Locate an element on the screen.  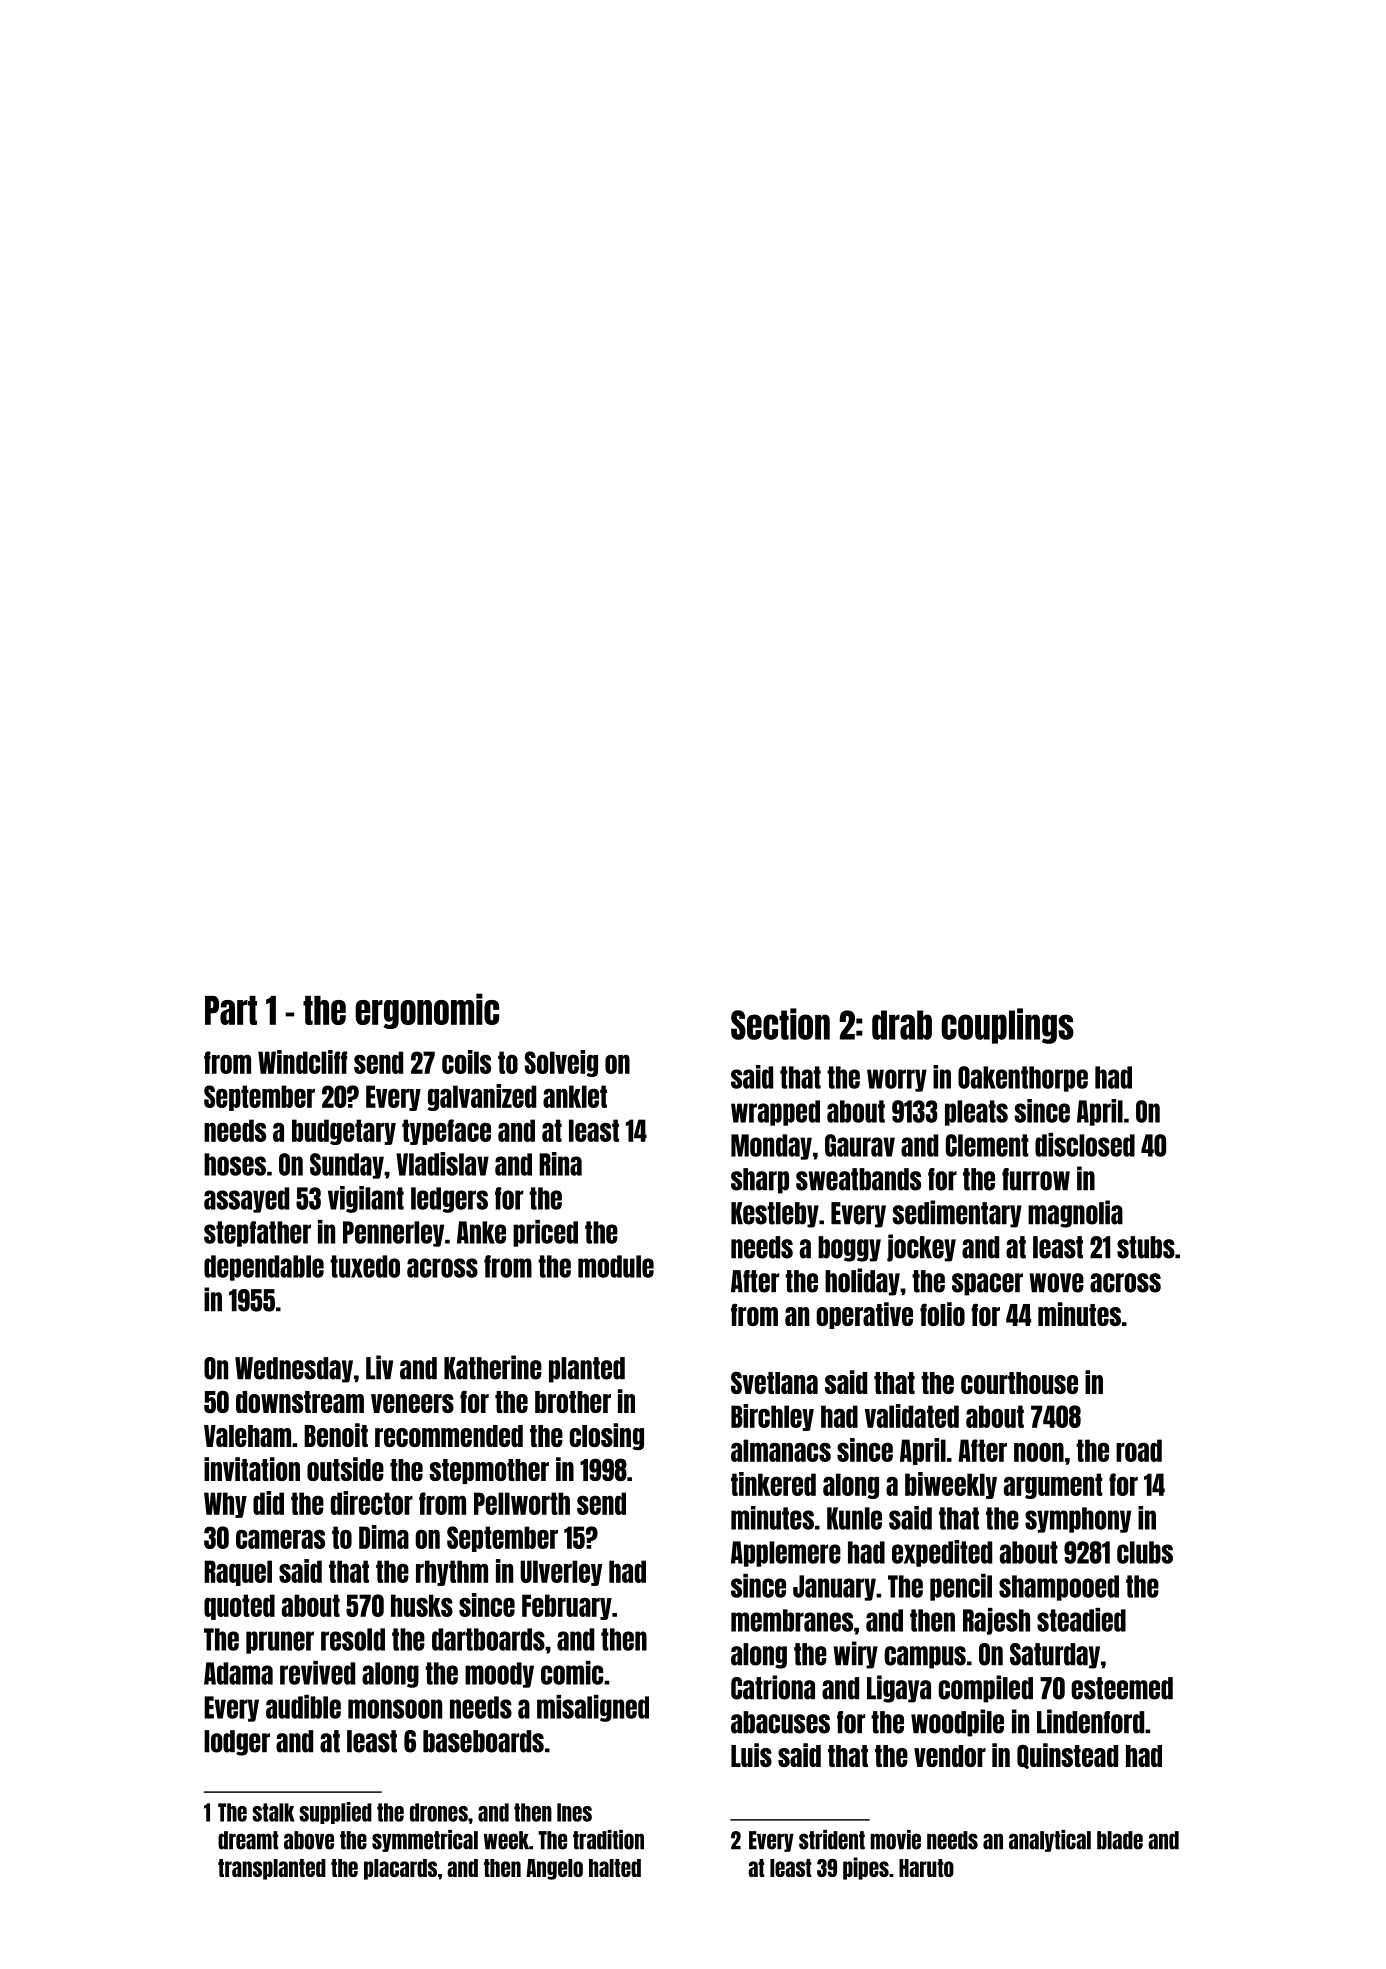
baseboards is located at coordinates (483, 1741).
